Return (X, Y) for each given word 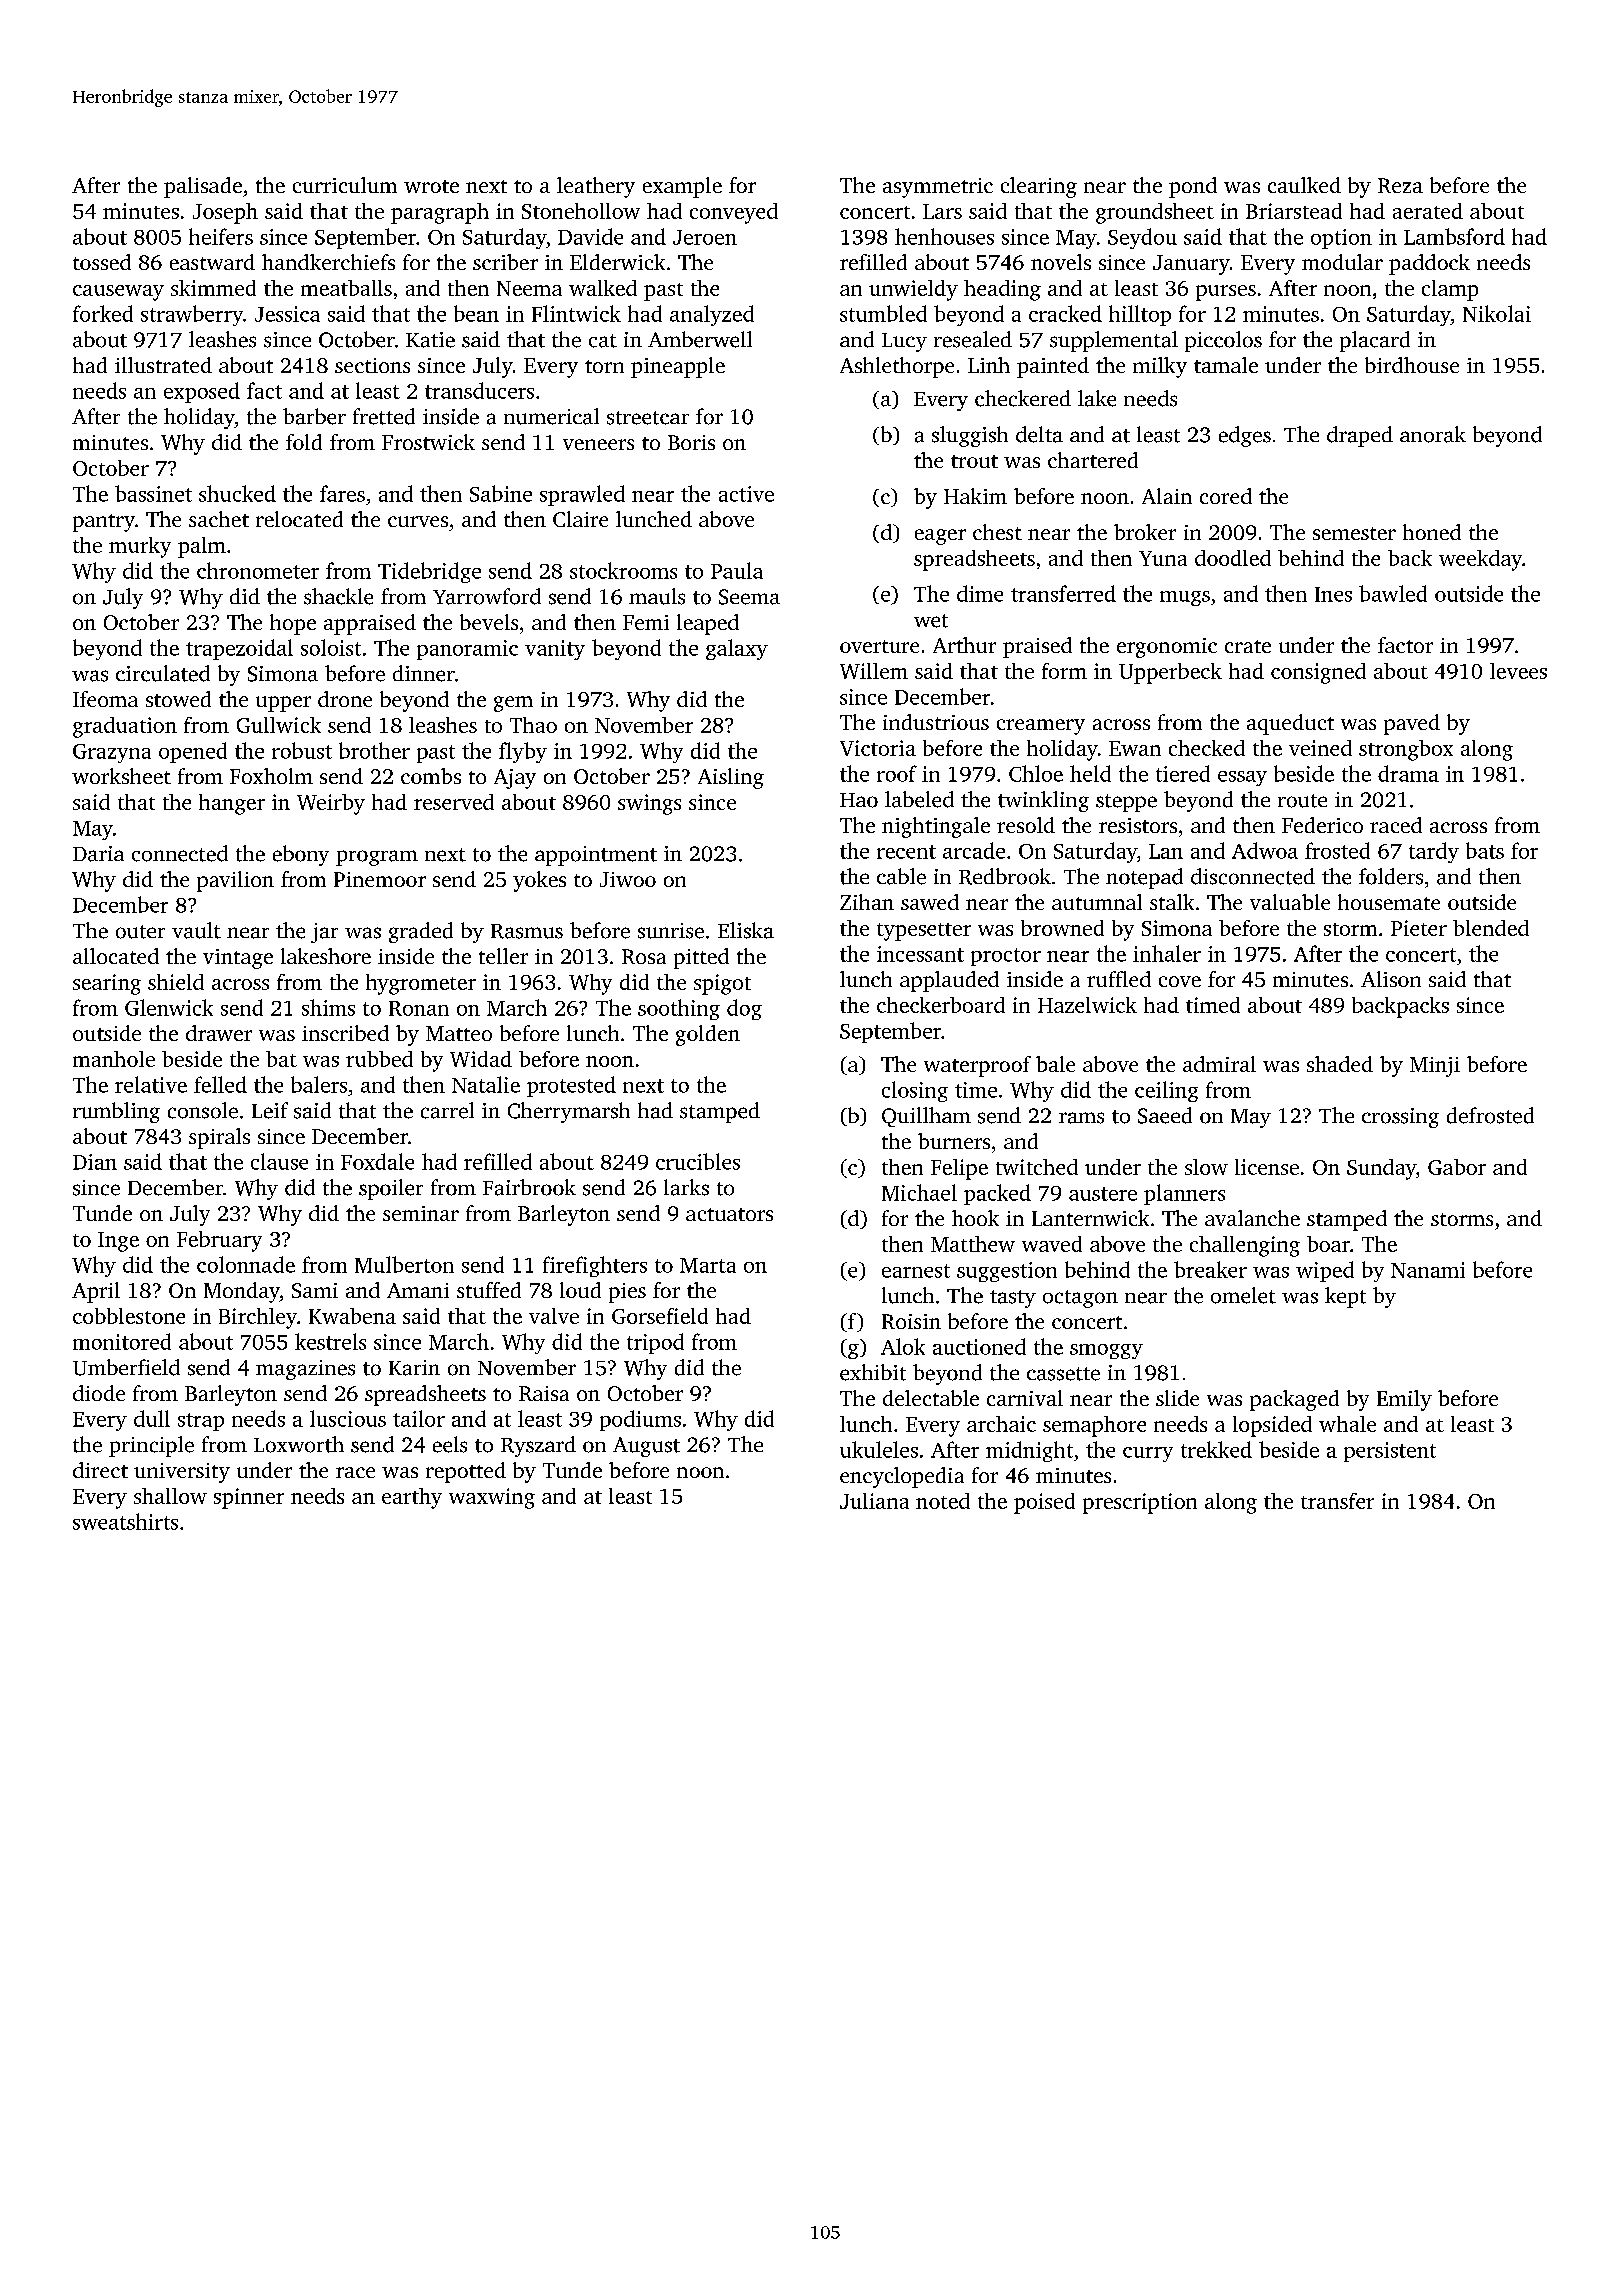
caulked (1304, 185)
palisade (203, 187)
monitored (122, 1341)
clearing (1039, 187)
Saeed (1165, 1115)
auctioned (979, 1346)
